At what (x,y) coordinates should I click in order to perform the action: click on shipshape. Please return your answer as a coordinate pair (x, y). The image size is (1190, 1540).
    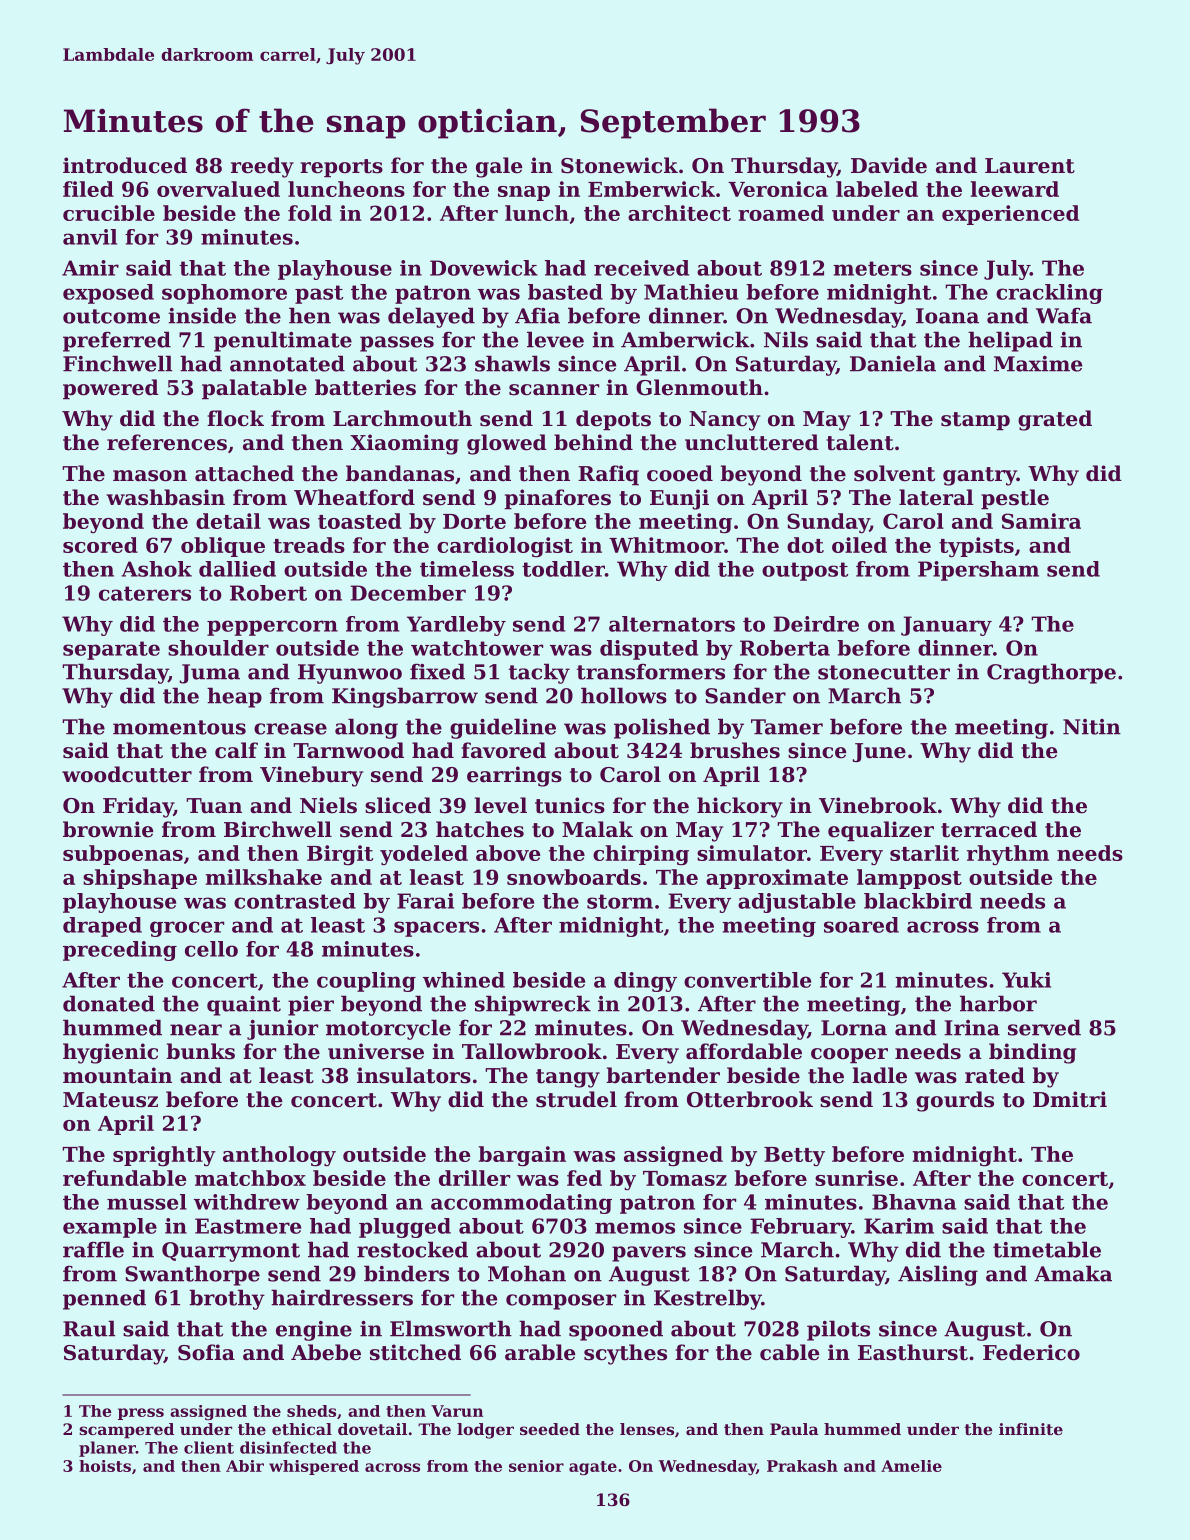
    Looking at the image, I should click on (140, 879).
